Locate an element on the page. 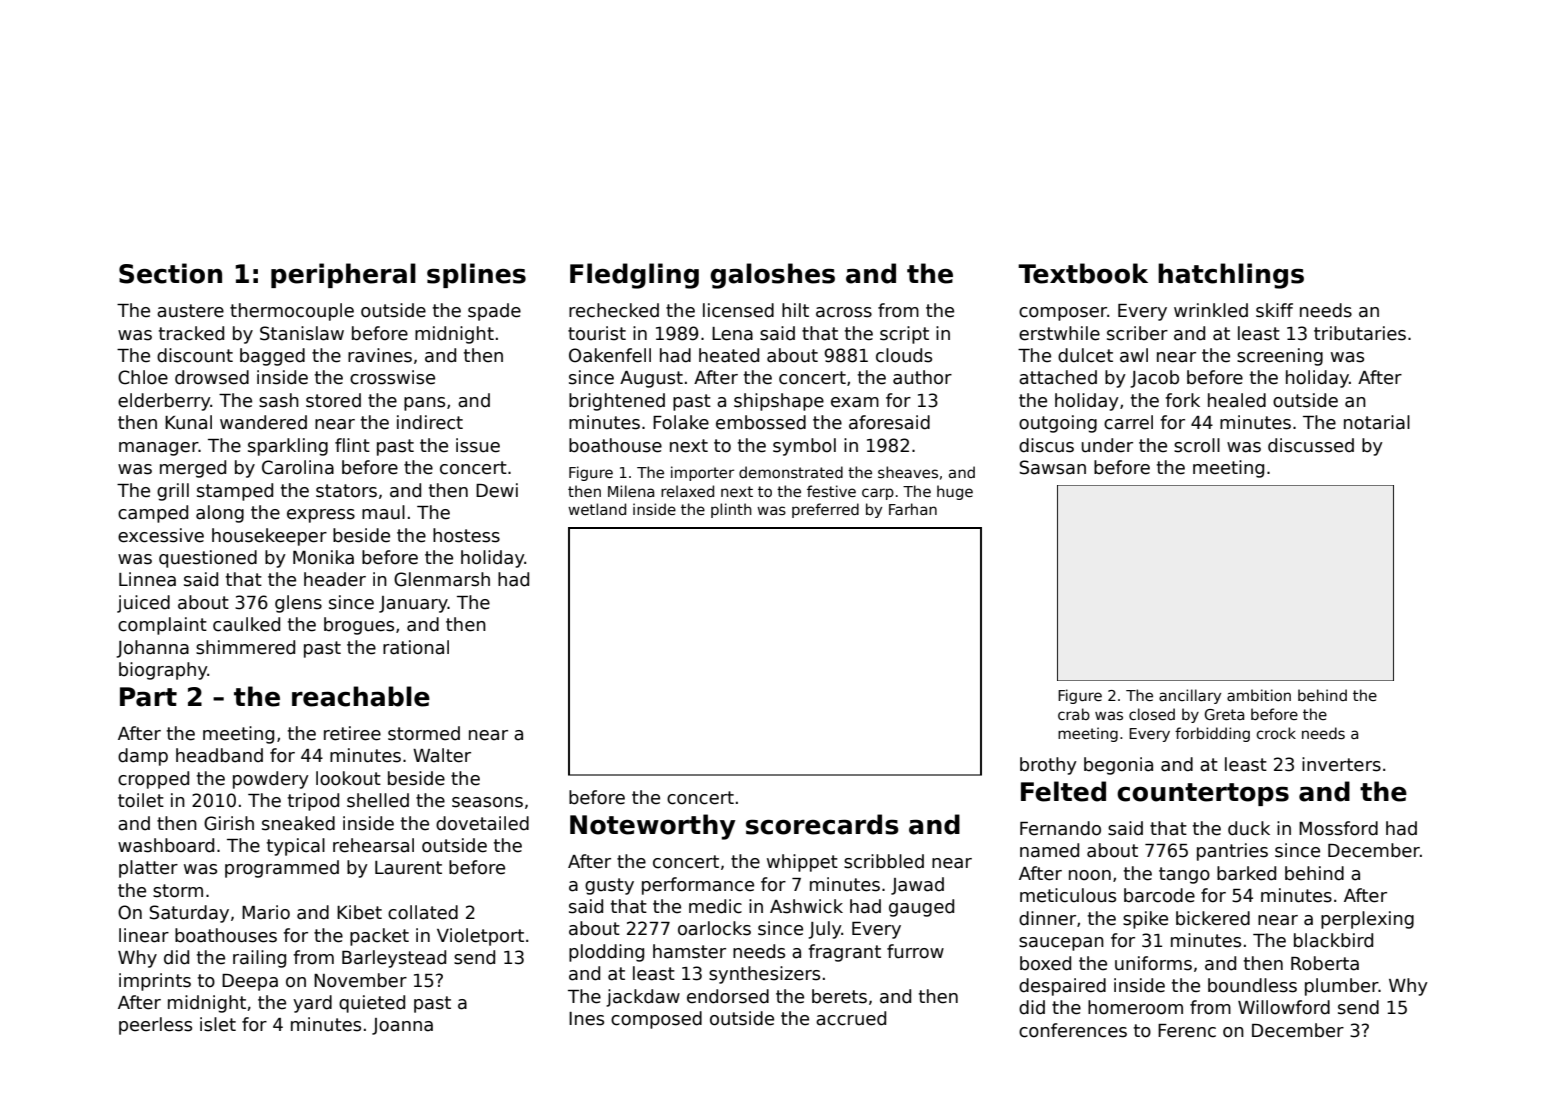 The width and height of the image is (1550, 1096). preferred is located at coordinates (825, 510).
